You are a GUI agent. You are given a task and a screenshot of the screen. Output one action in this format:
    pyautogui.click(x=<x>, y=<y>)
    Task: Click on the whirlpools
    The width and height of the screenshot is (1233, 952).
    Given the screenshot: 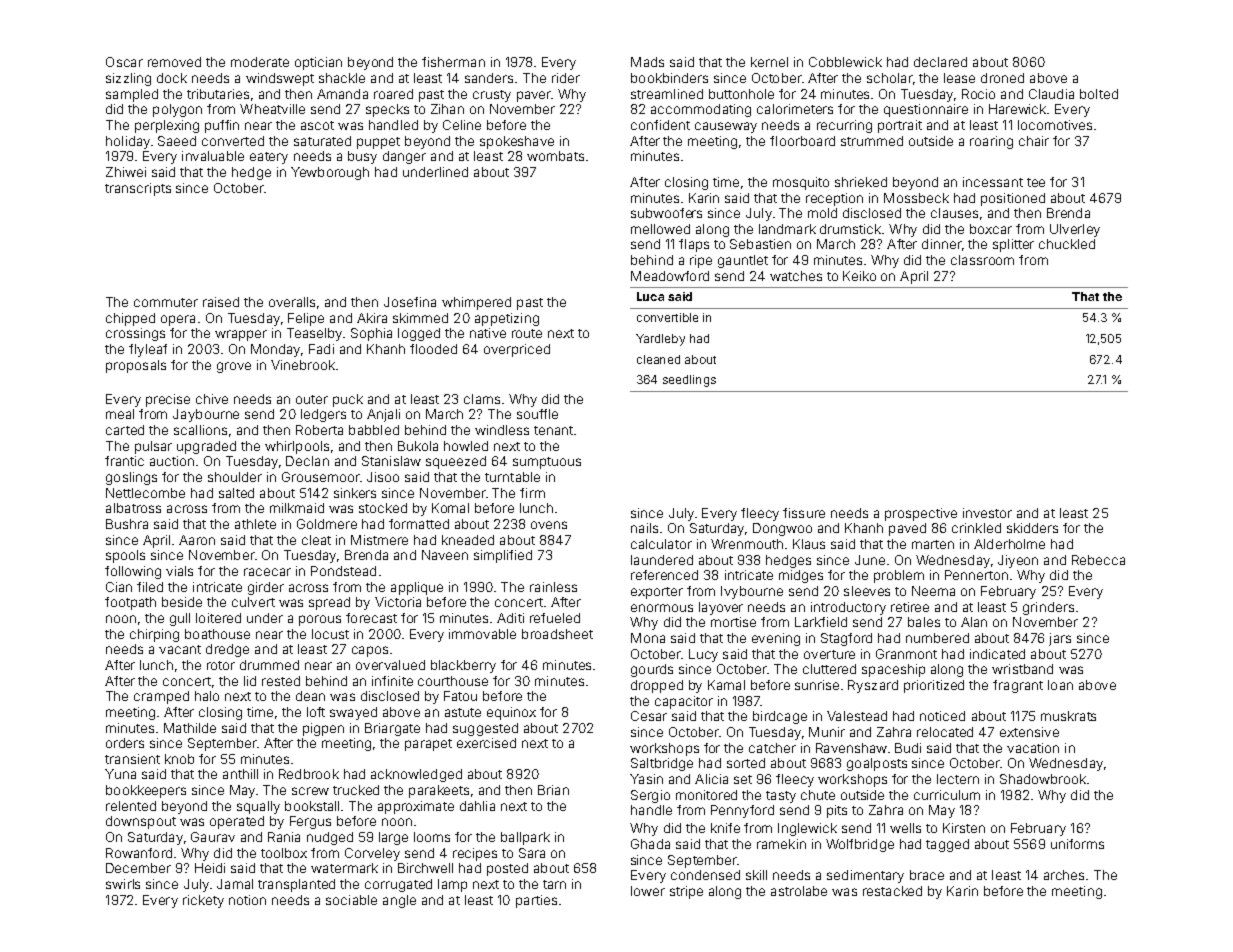 What is the action you would take?
    pyautogui.click(x=297, y=447)
